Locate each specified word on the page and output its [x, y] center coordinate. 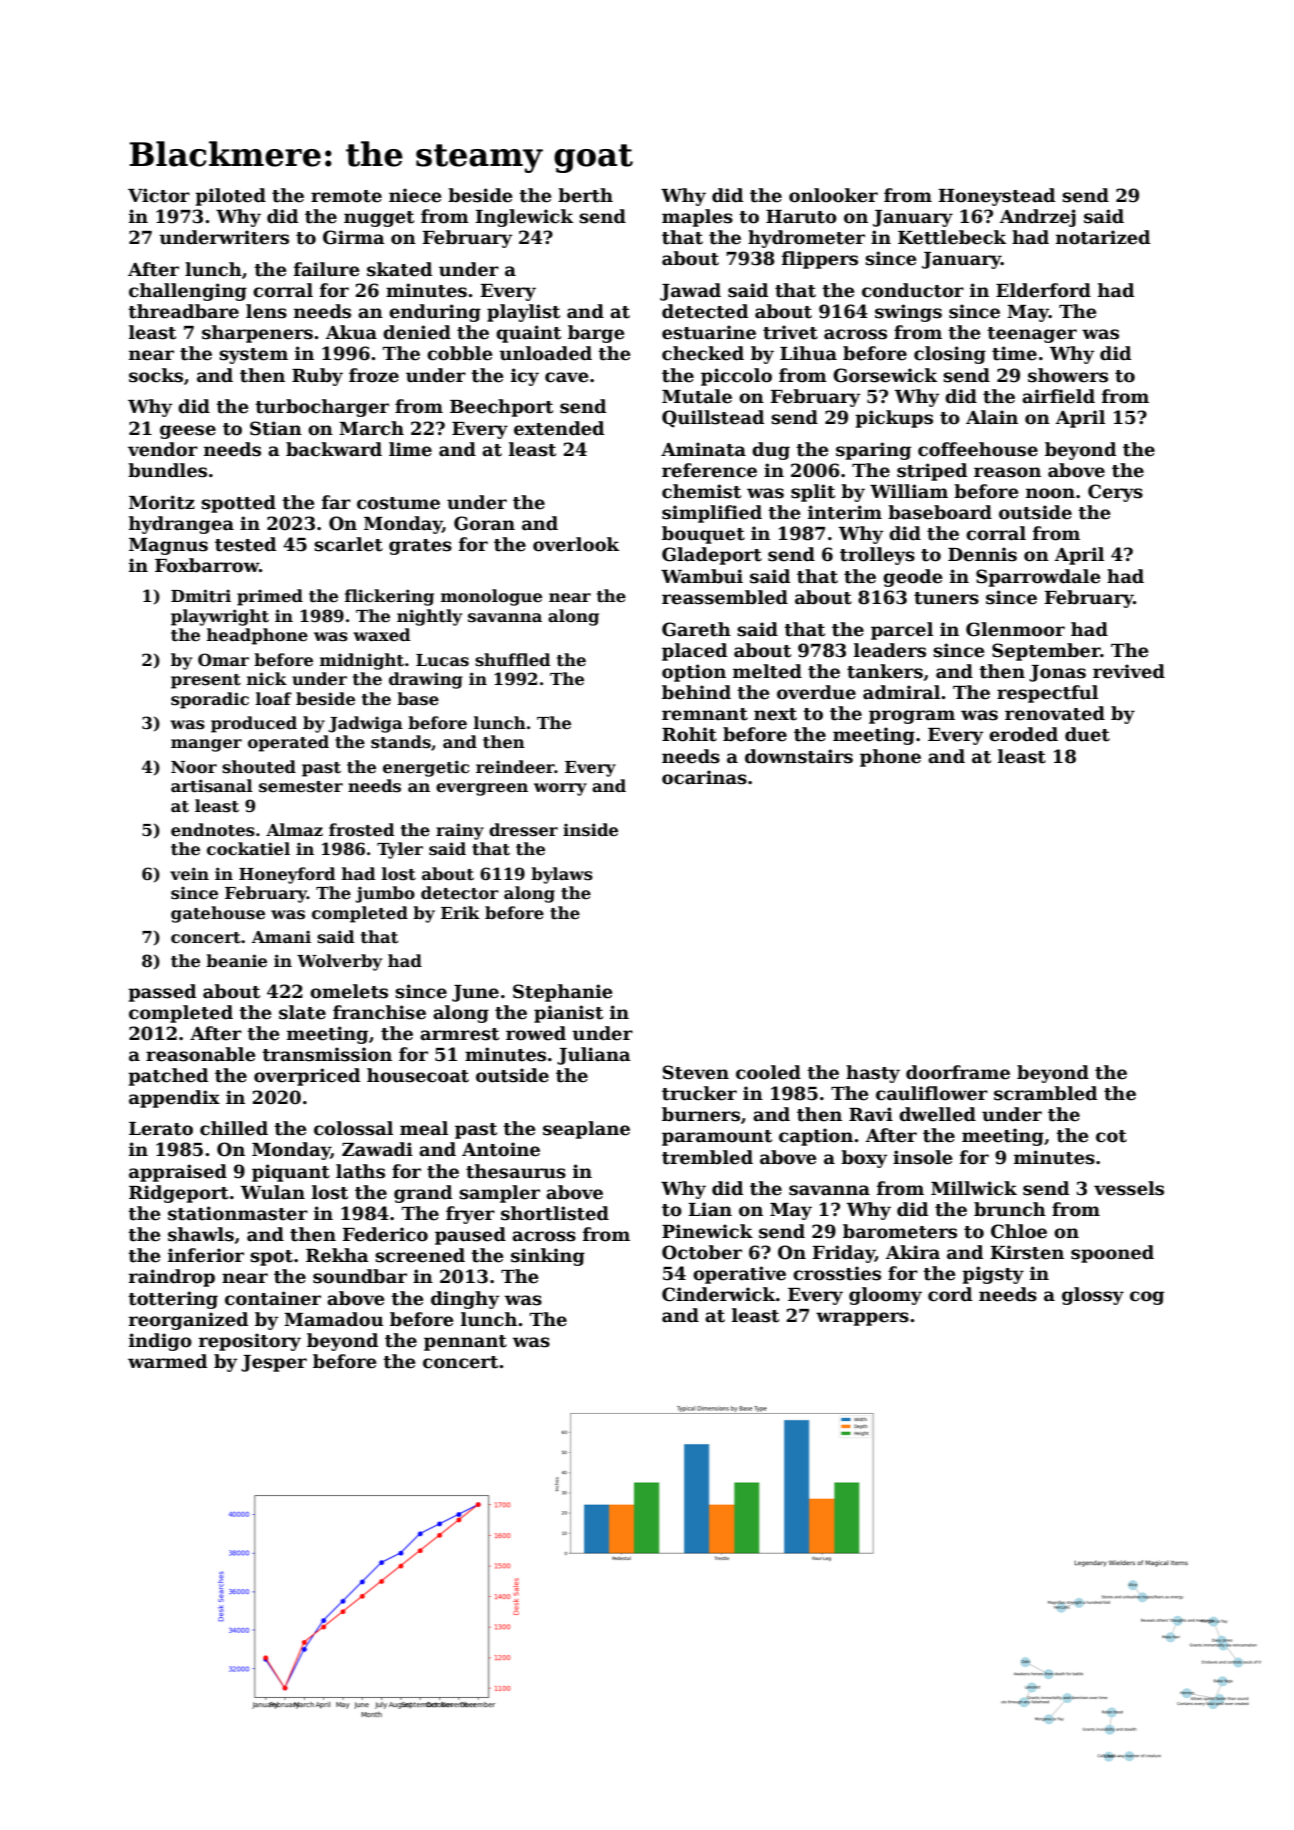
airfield [1058, 396]
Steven [696, 1072]
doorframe [958, 1072]
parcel [902, 631]
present [206, 681]
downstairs [799, 756]
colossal [353, 1128]
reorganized [188, 1321]
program [912, 717]
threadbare [183, 311]
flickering [389, 597]
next [775, 714]
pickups [894, 419]
